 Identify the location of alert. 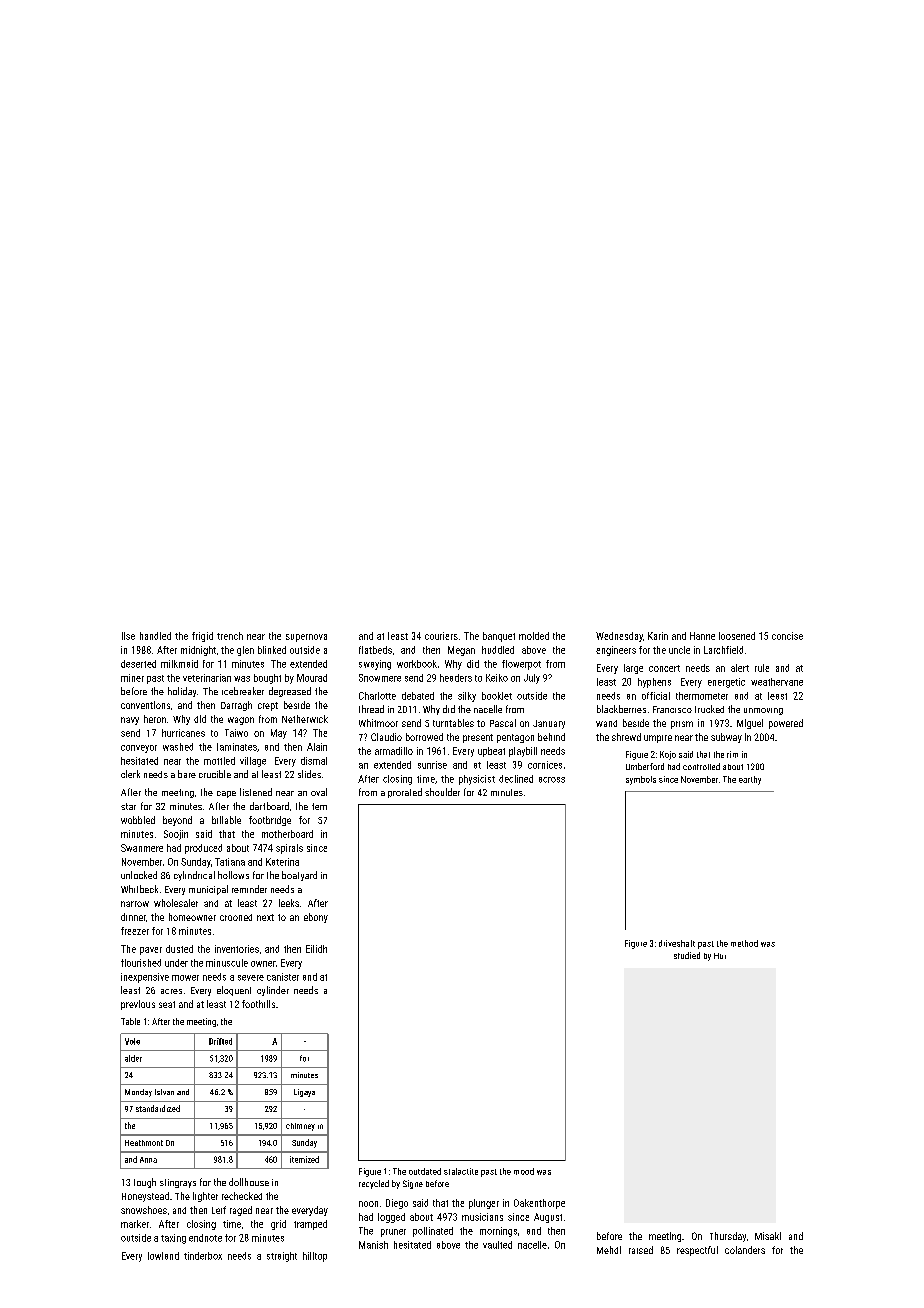
(740, 668).
